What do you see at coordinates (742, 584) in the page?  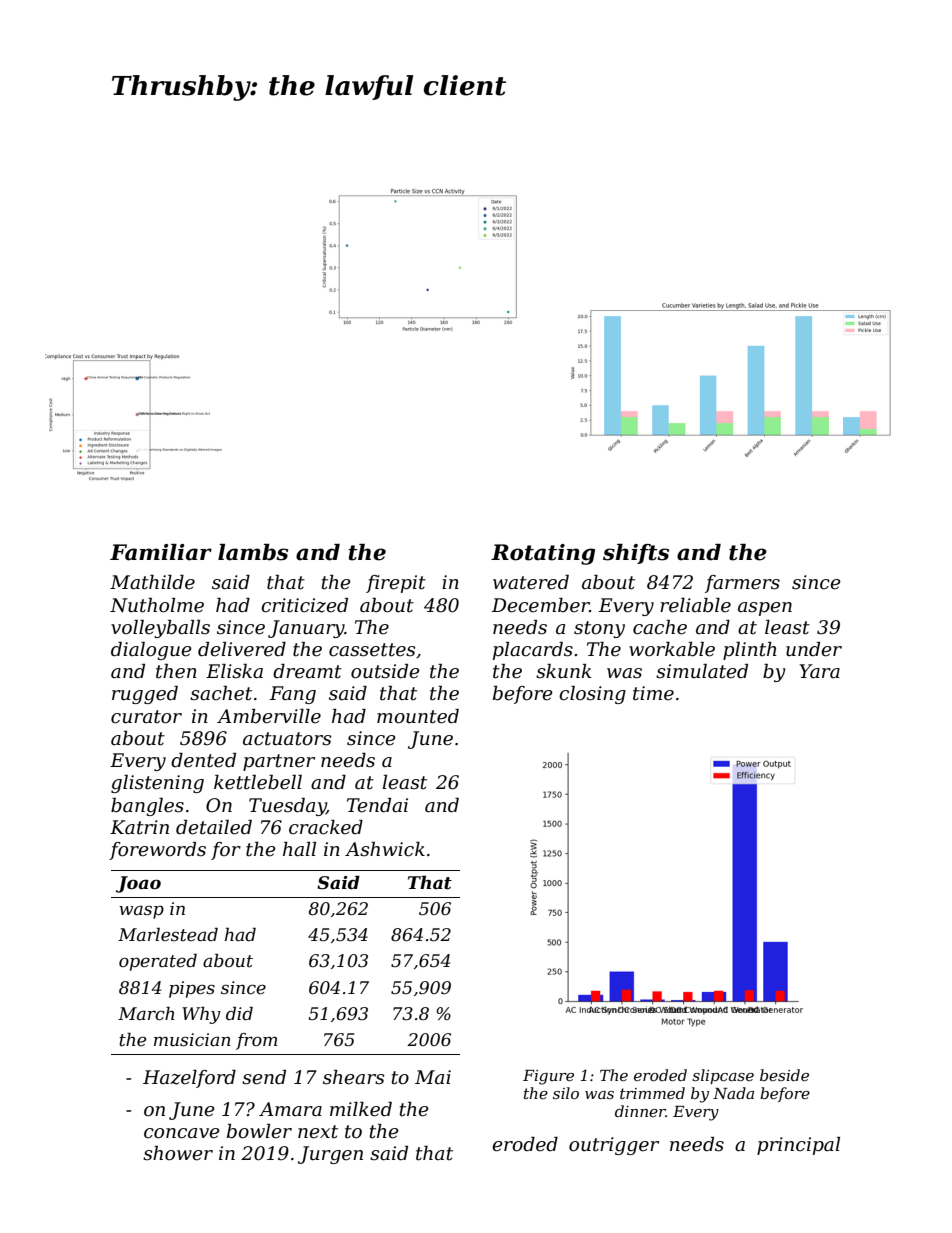 I see `farmers` at bounding box center [742, 584].
